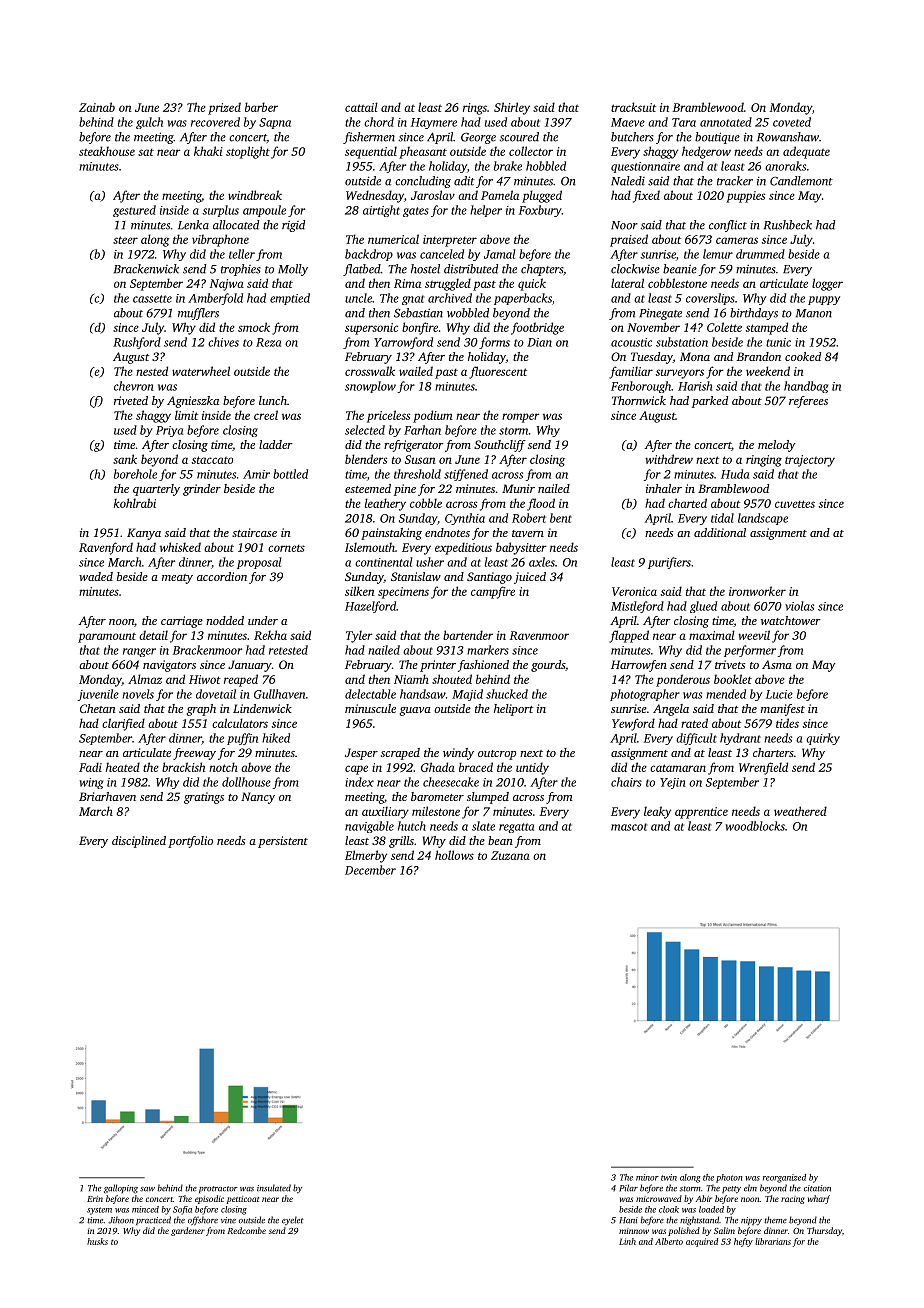  What do you see at coordinates (248, 152) in the screenshot?
I see `stoplight` at bounding box center [248, 152].
